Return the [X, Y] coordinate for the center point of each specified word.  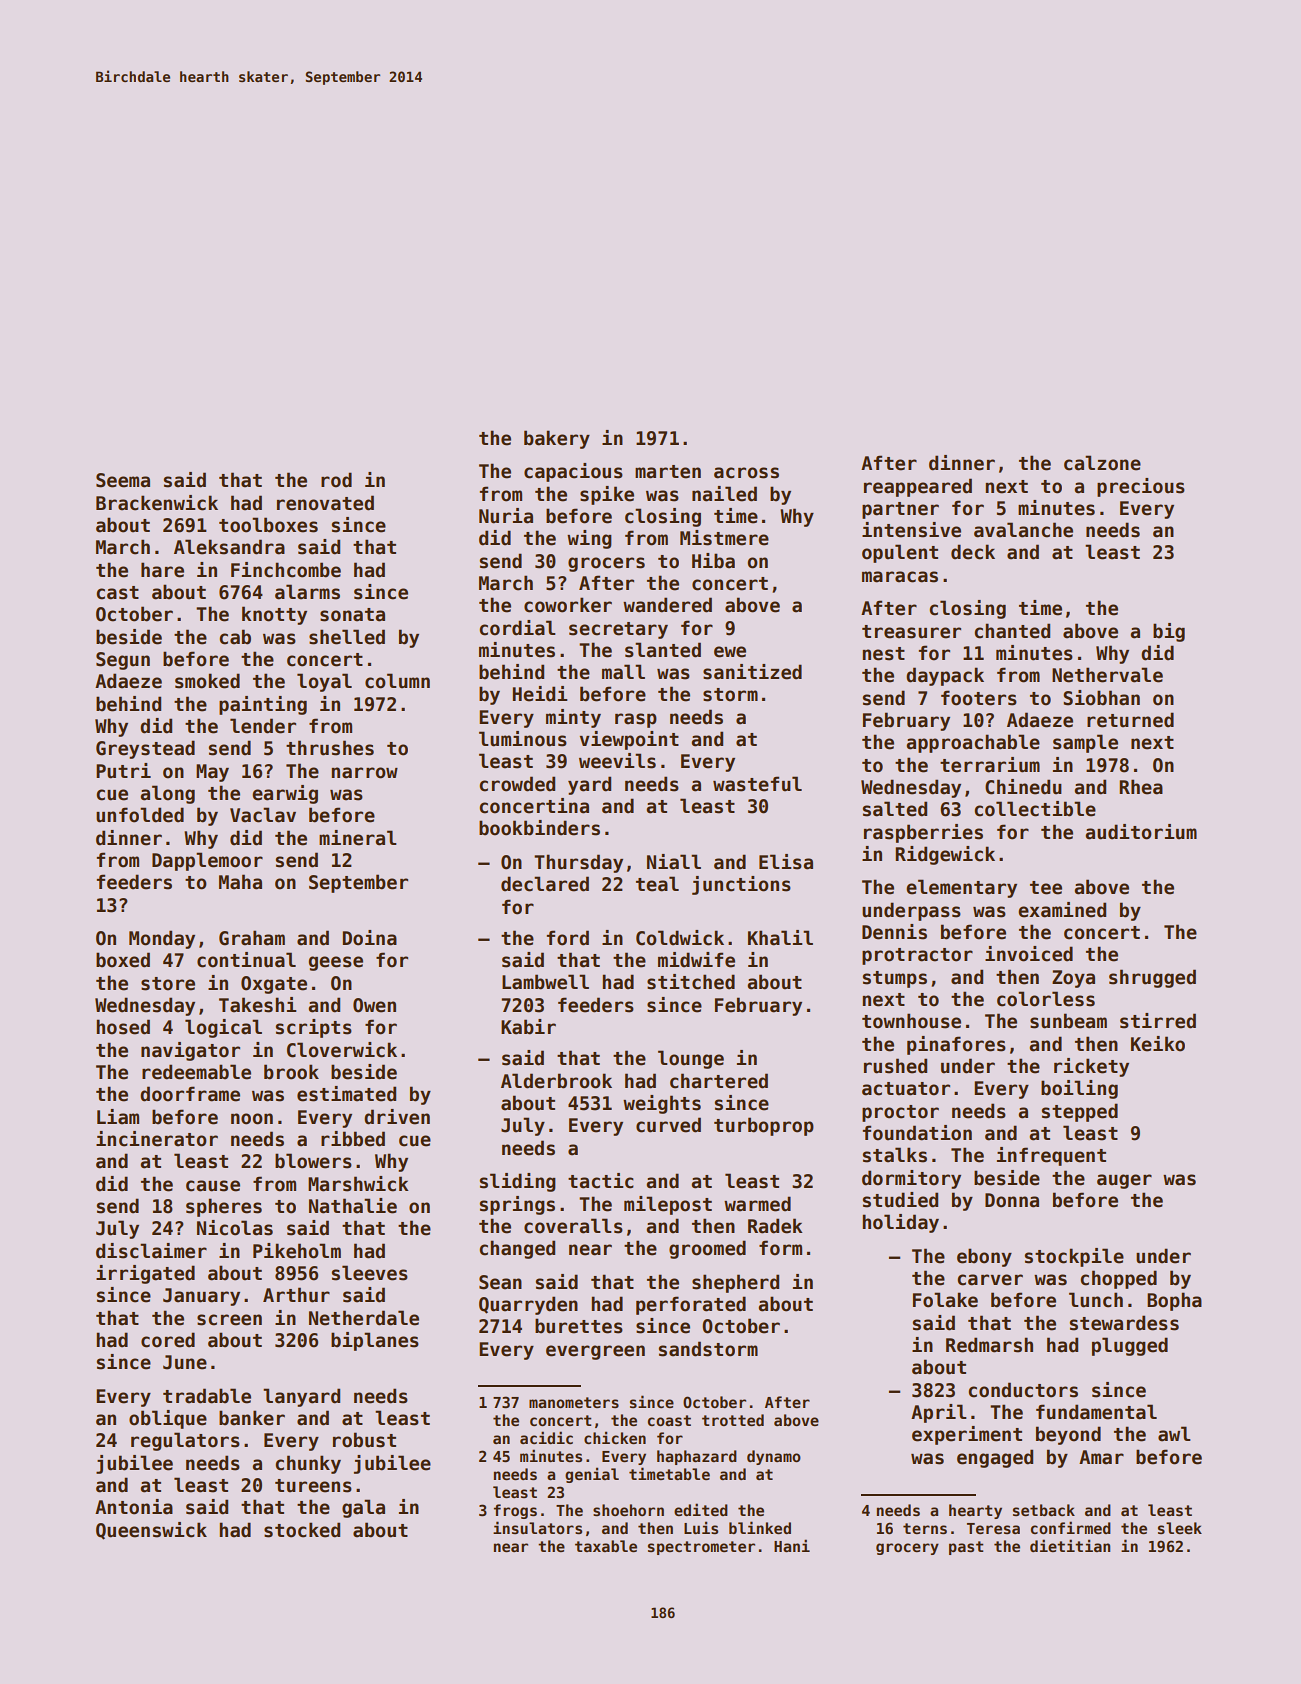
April [939, 1413]
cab [235, 637]
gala [363, 1508]
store [168, 984]
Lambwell [545, 982]
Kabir [528, 1027]
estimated [346, 1094]
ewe [730, 652]
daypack [945, 676]
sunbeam [1068, 1021]
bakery [557, 439]
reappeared [918, 487]
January [201, 1297]
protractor [917, 956]
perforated [691, 1305]
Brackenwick [157, 503]
